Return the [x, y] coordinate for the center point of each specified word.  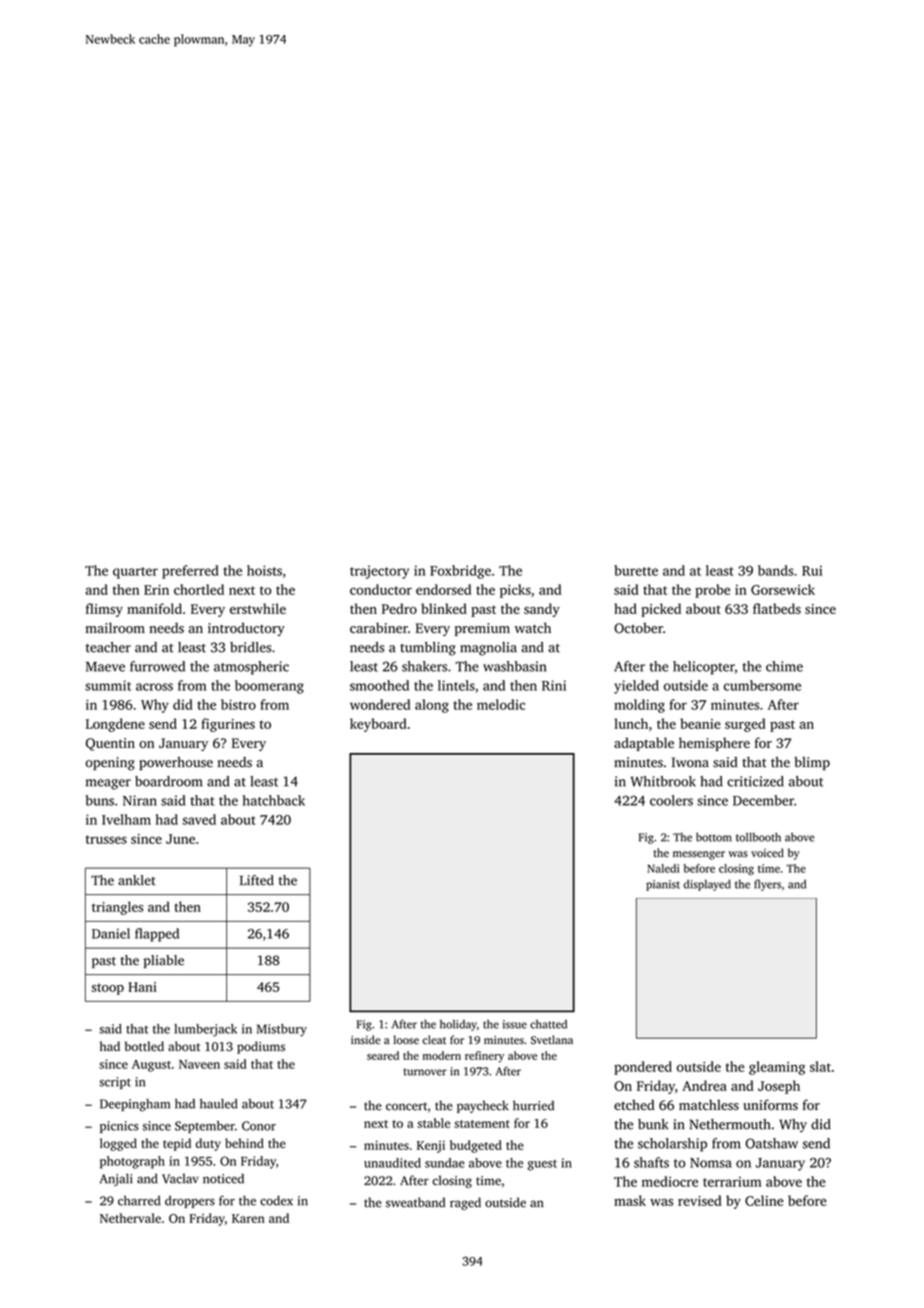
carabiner [379, 627]
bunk [653, 1124]
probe [712, 591]
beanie [700, 723]
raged [465, 1203]
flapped [157, 935]
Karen [248, 1218]
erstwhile [258, 608]
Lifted [257, 880]
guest [542, 1165]
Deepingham [135, 1105]
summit [108, 685]
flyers [767, 885]
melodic [501, 704]
